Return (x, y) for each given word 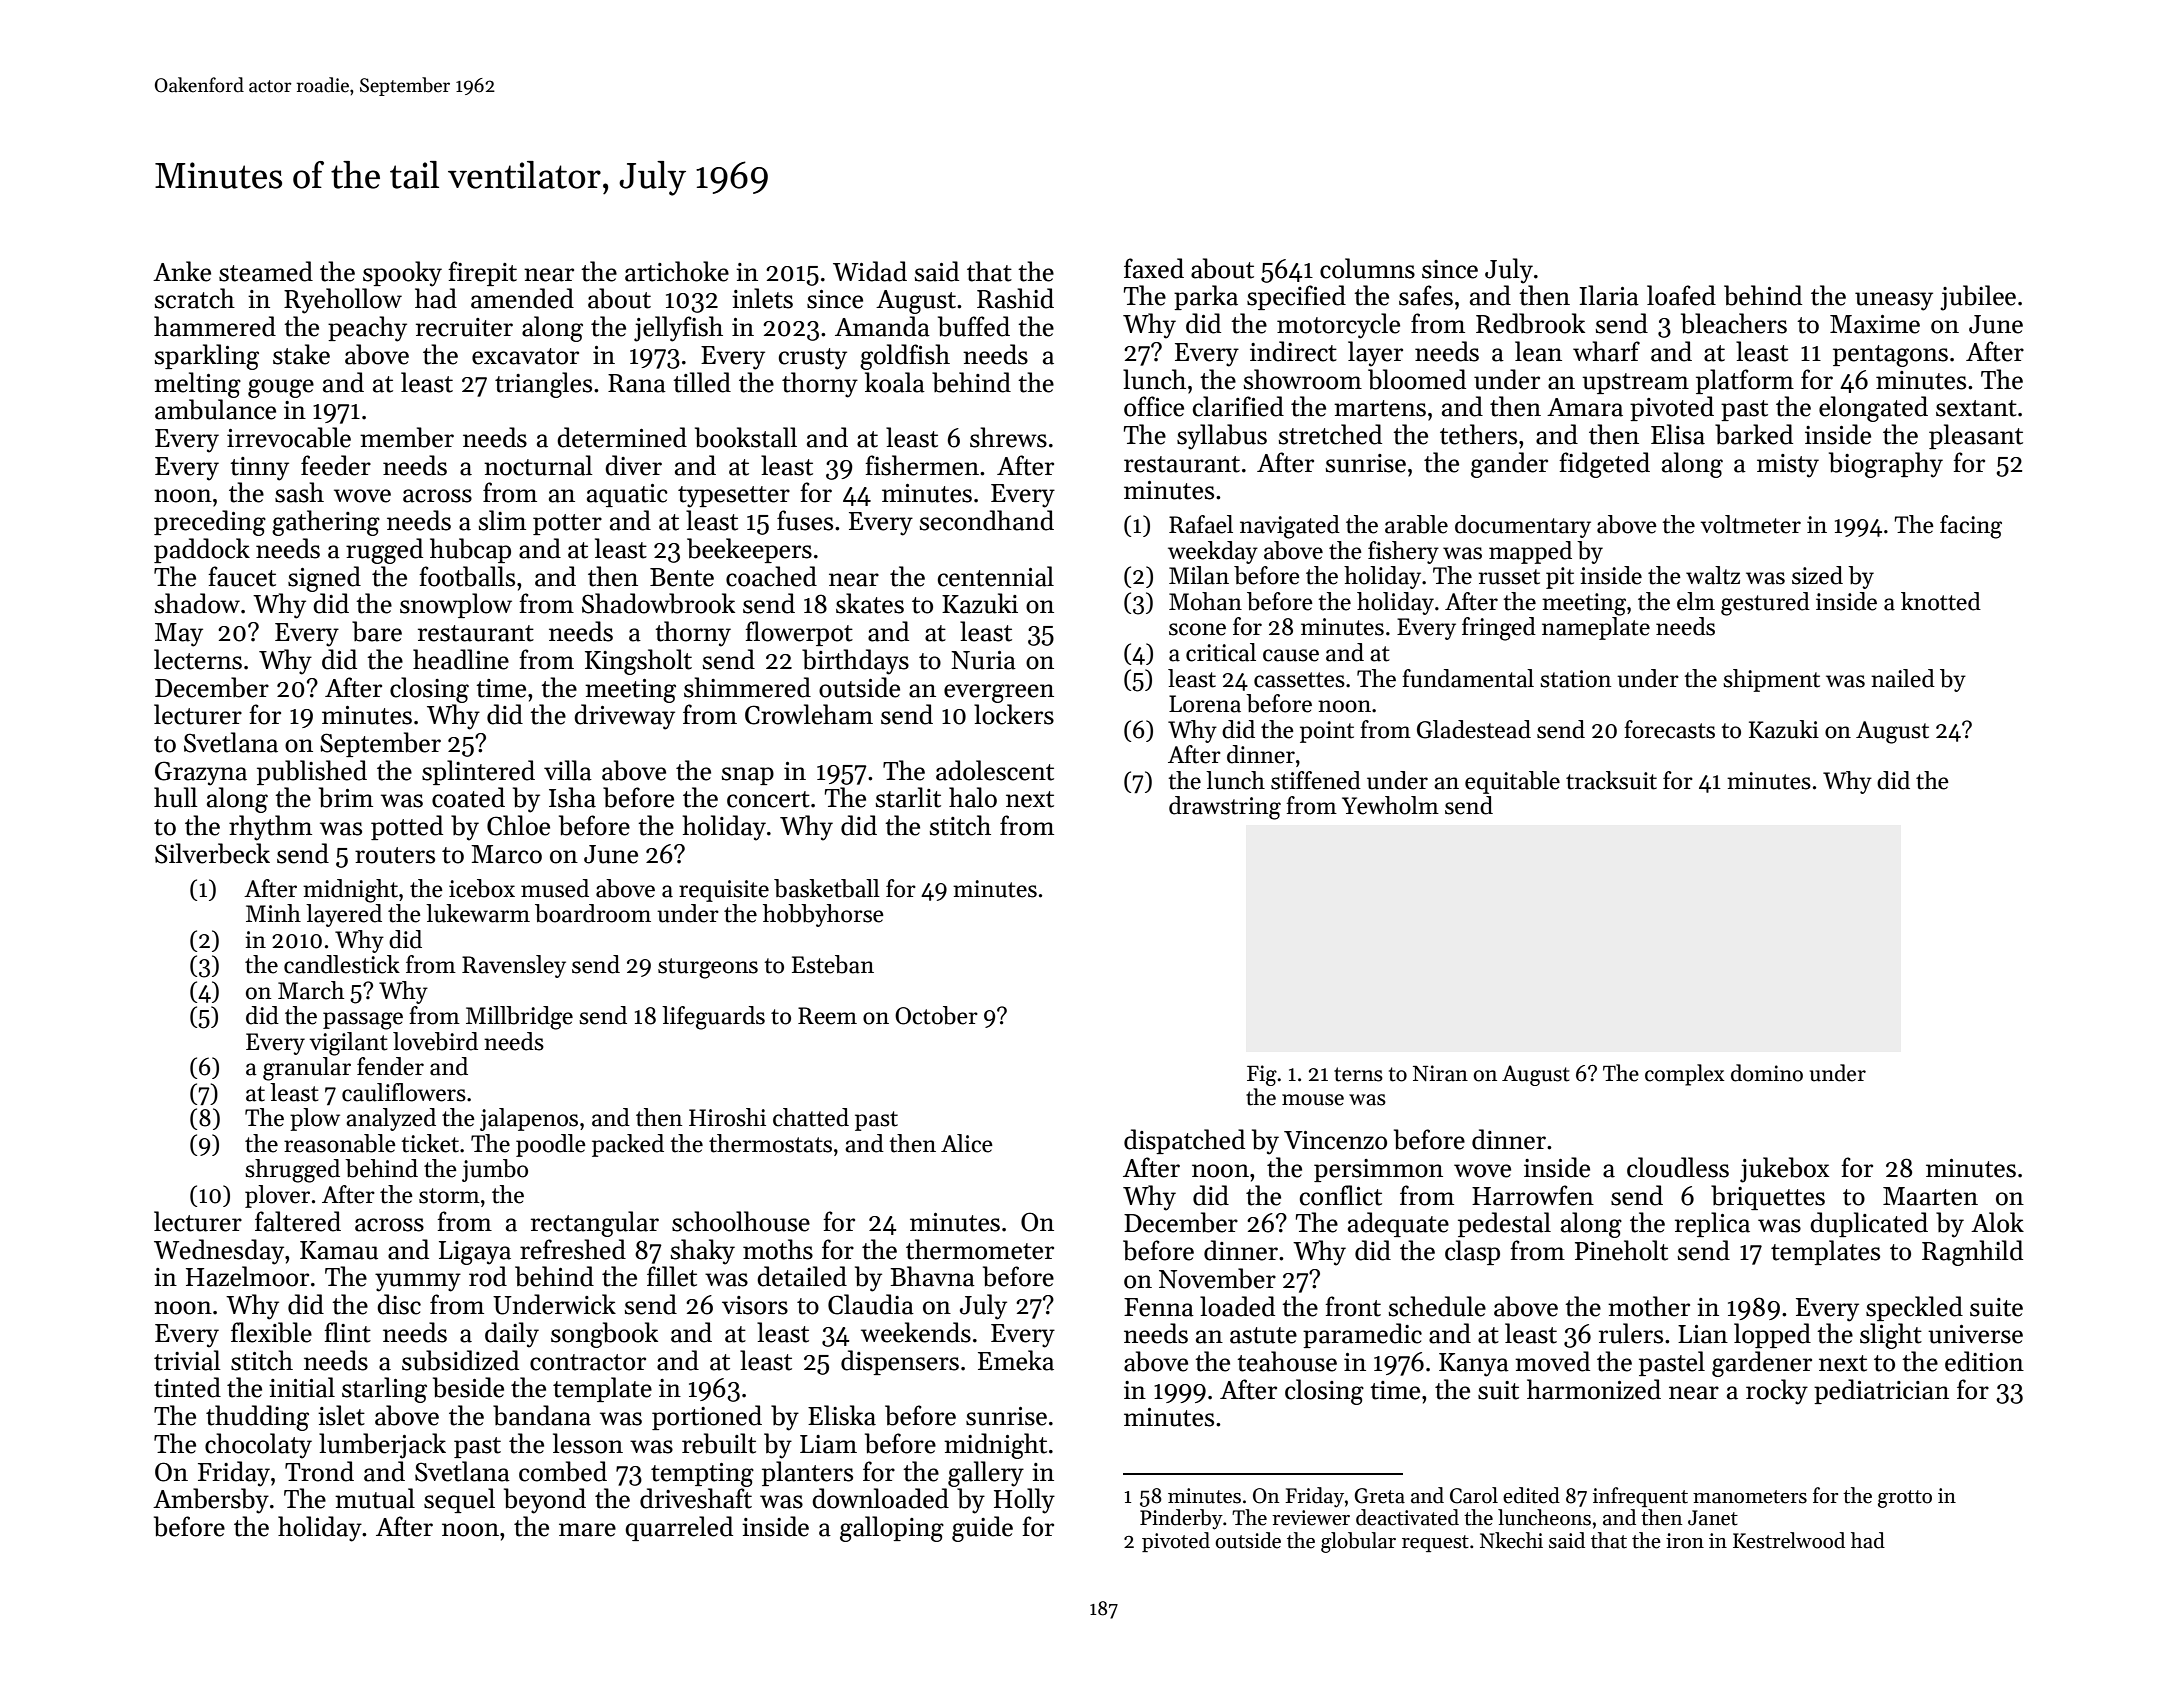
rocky (1777, 1392)
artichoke (677, 271)
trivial (187, 1360)
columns (1367, 268)
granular (307, 1069)
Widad (870, 271)
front (1353, 1306)
